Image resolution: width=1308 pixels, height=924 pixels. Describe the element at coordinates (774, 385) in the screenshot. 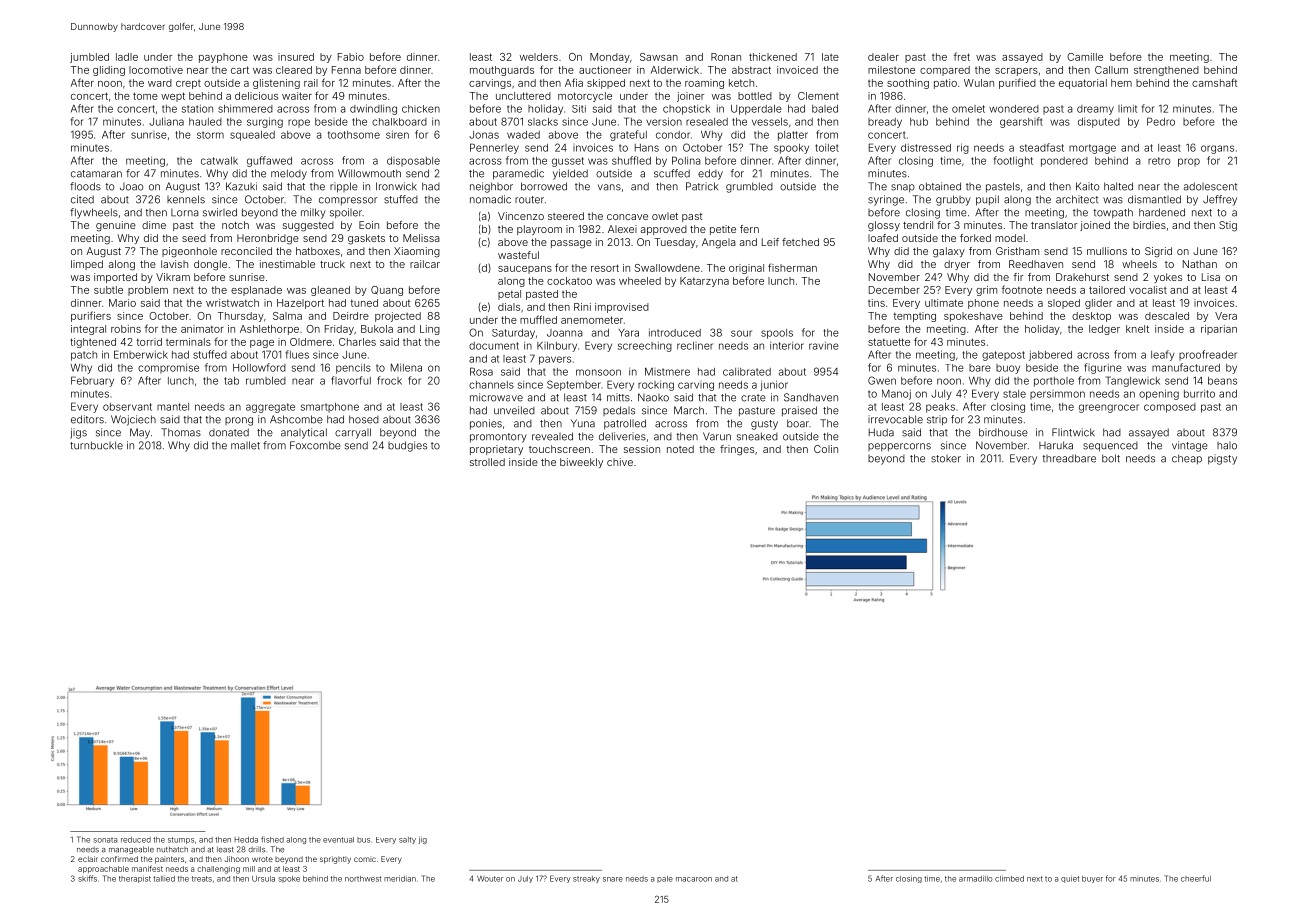

I see `junior` at that location.
